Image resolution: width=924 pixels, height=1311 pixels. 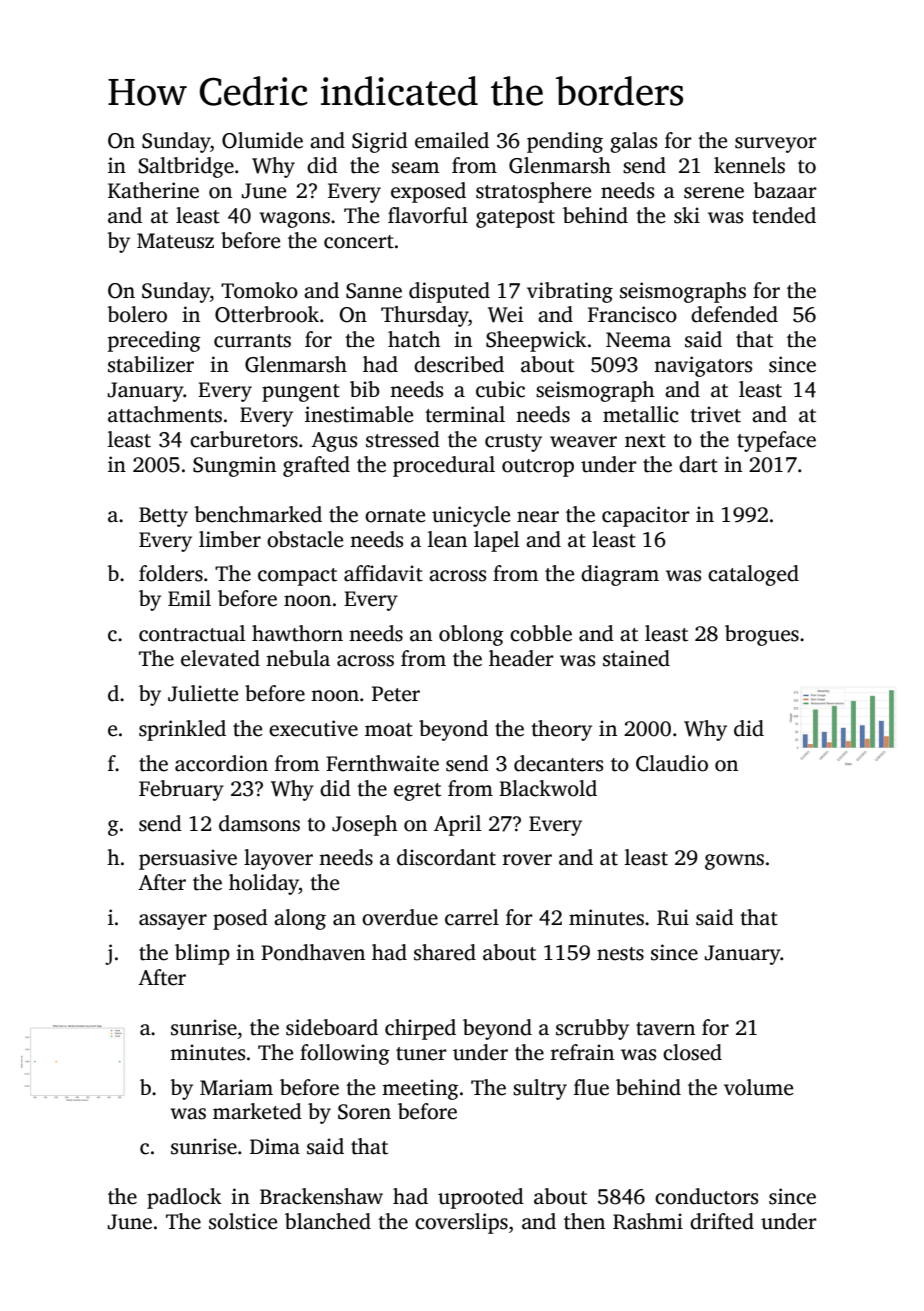 What do you see at coordinates (447, 539) in the page?
I see `lean` at bounding box center [447, 539].
